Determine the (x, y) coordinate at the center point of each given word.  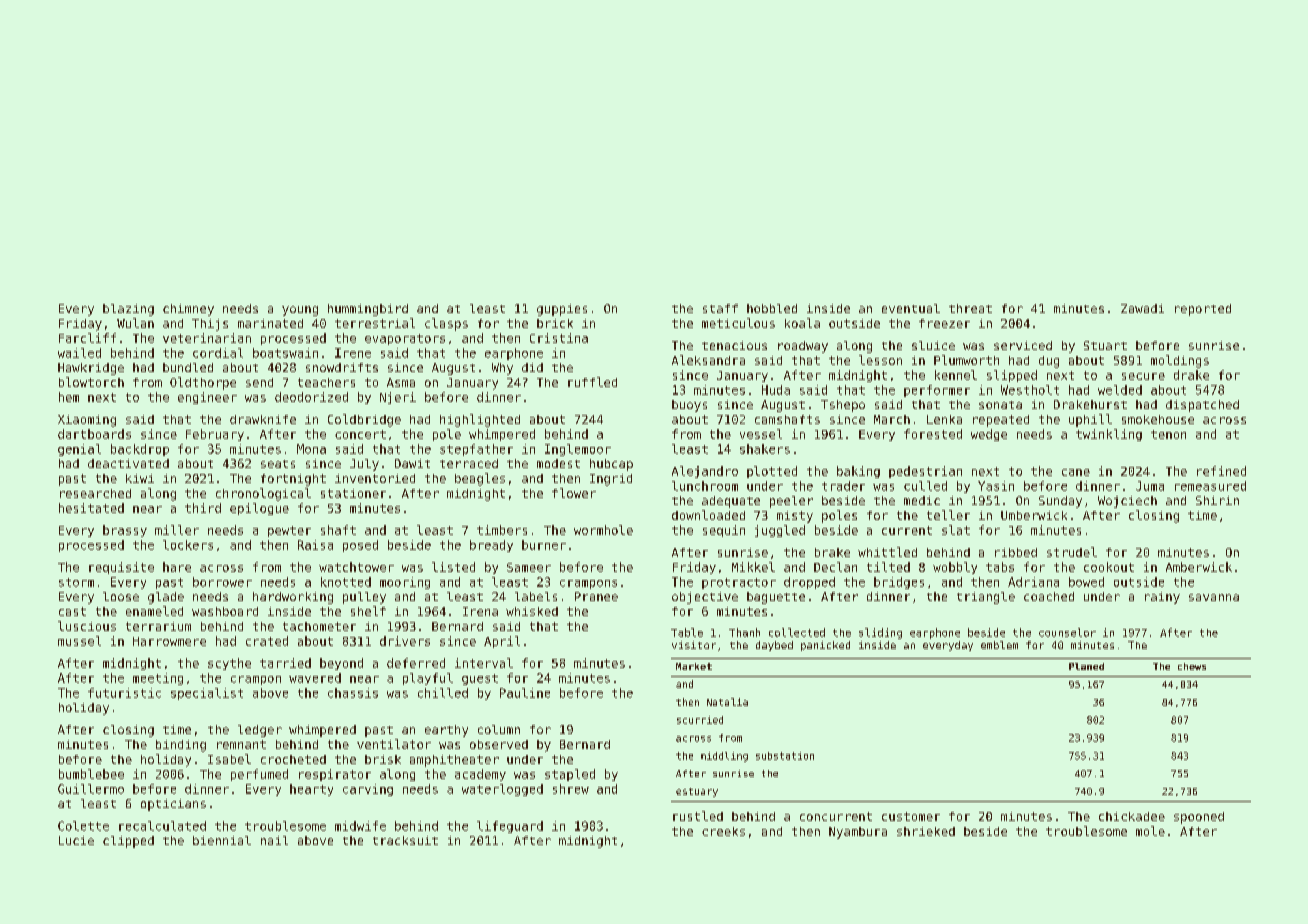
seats (278, 464)
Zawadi (1142, 308)
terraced (469, 463)
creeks (723, 831)
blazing (128, 310)
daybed (774, 646)
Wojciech (1127, 502)
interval (484, 663)
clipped (128, 842)
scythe (229, 664)
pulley (364, 598)
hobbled (772, 308)
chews (1192, 666)
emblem (999, 645)
